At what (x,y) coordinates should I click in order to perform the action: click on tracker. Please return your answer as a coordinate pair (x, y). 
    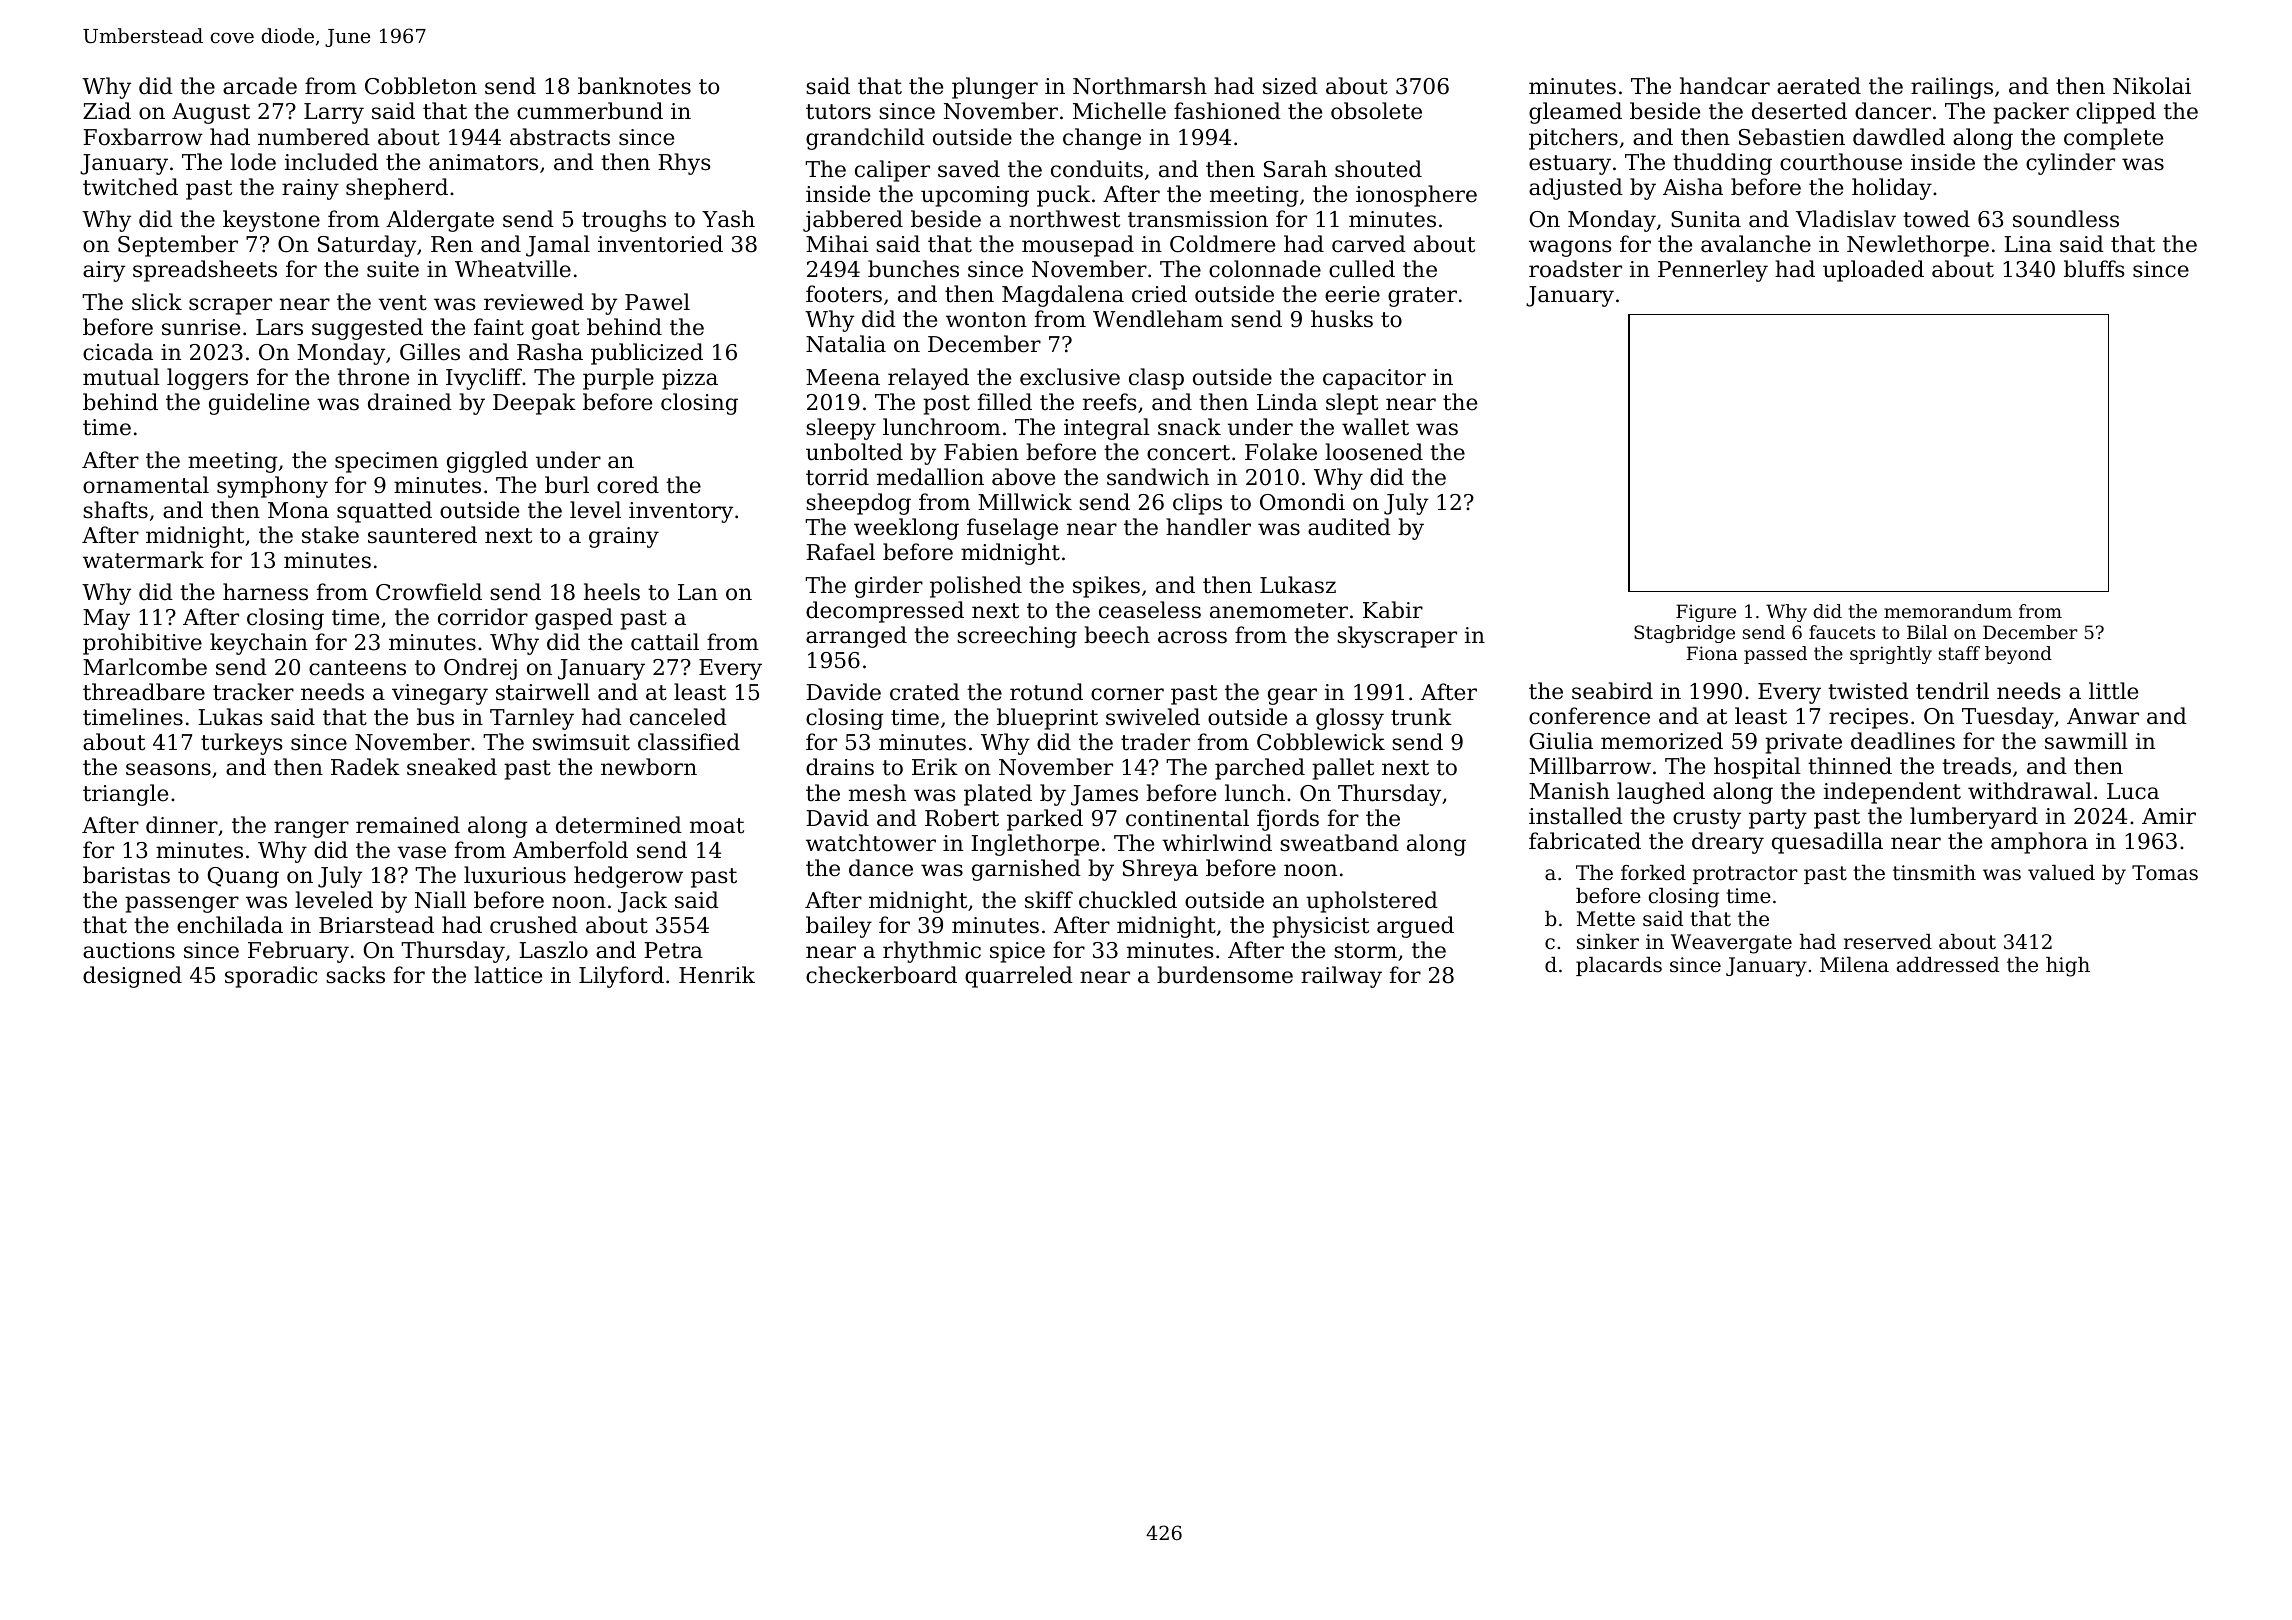
    Looking at the image, I should click on (253, 692).
